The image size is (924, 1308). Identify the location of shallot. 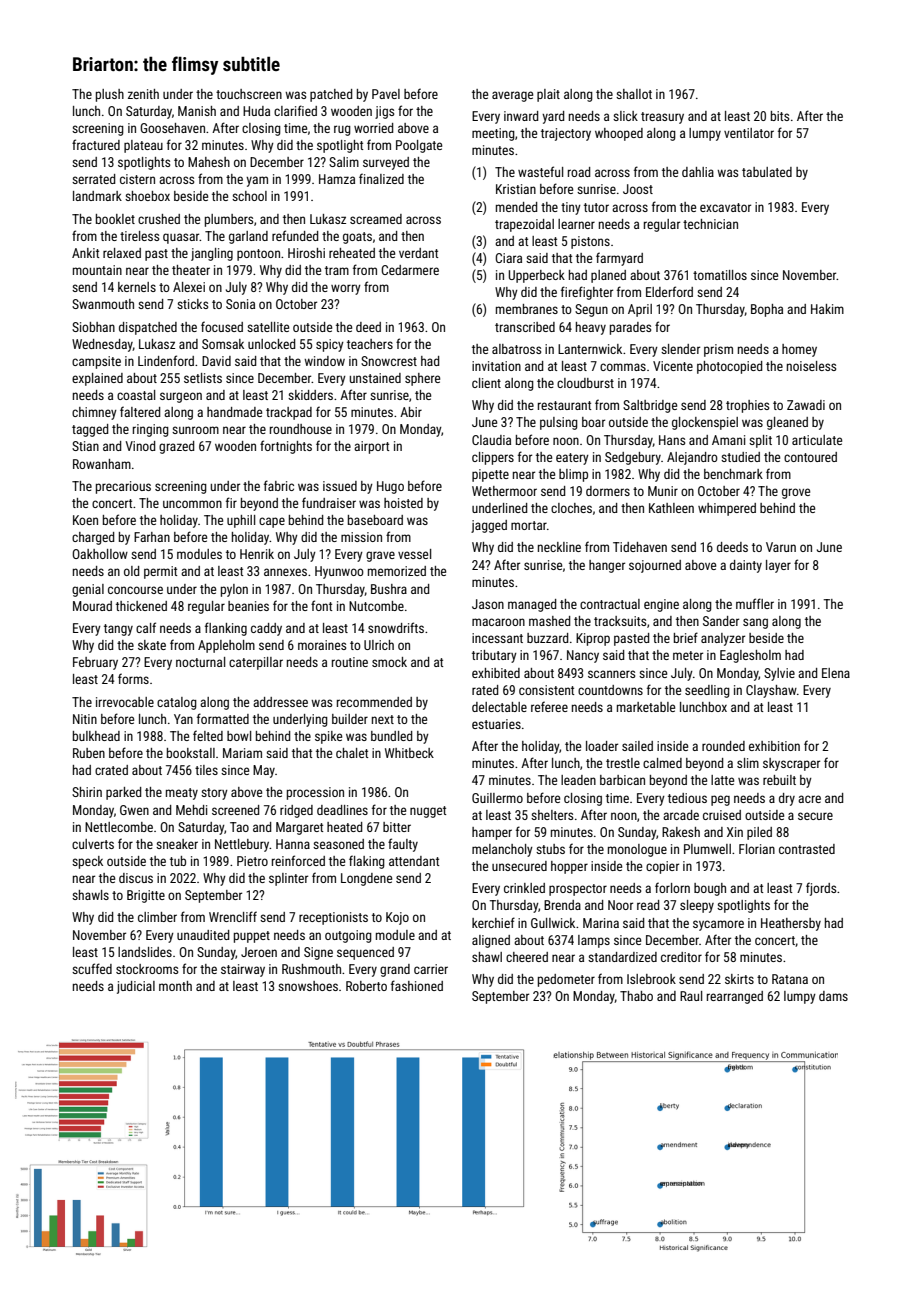
(634, 94).
